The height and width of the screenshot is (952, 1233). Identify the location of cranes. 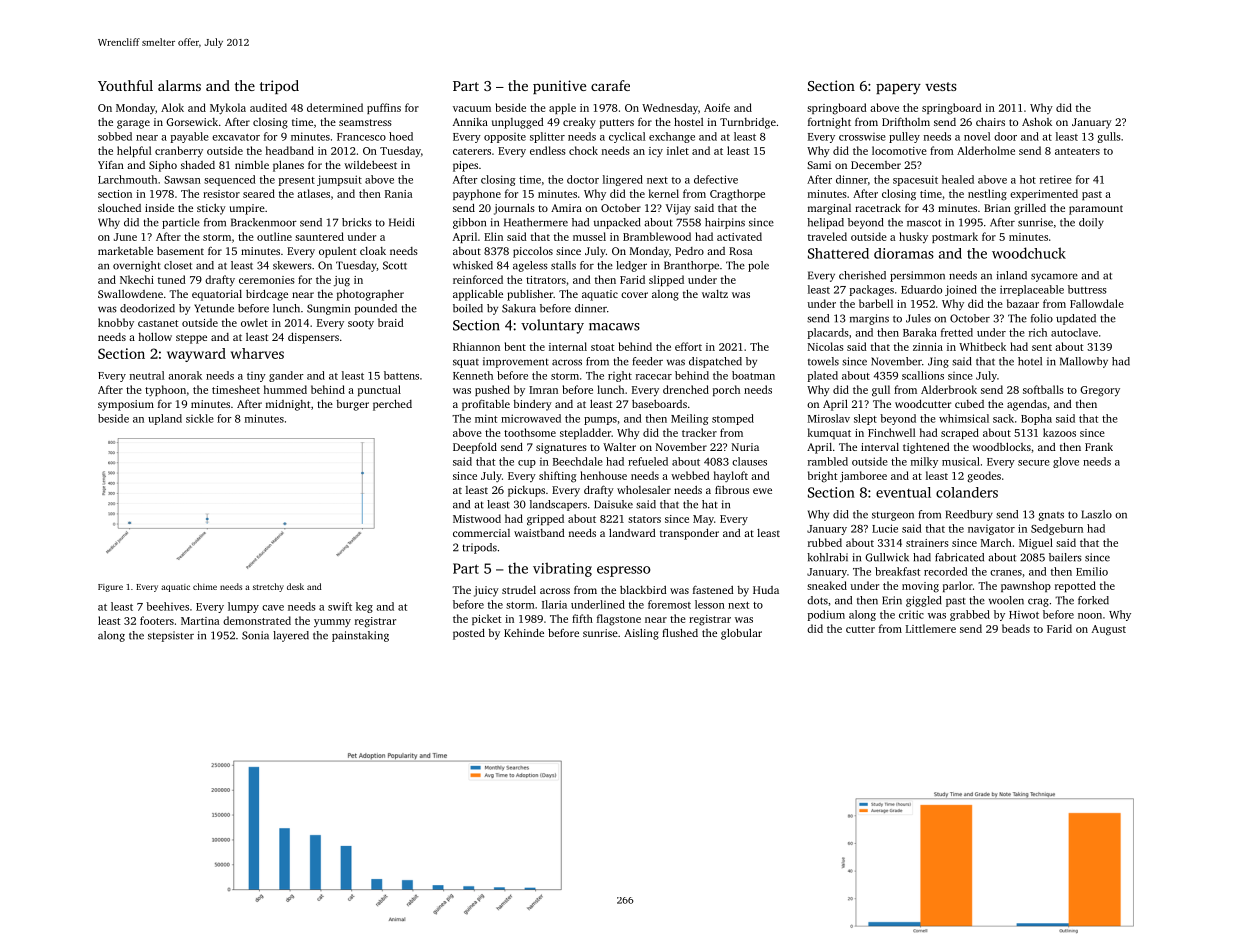
(1006, 573).
